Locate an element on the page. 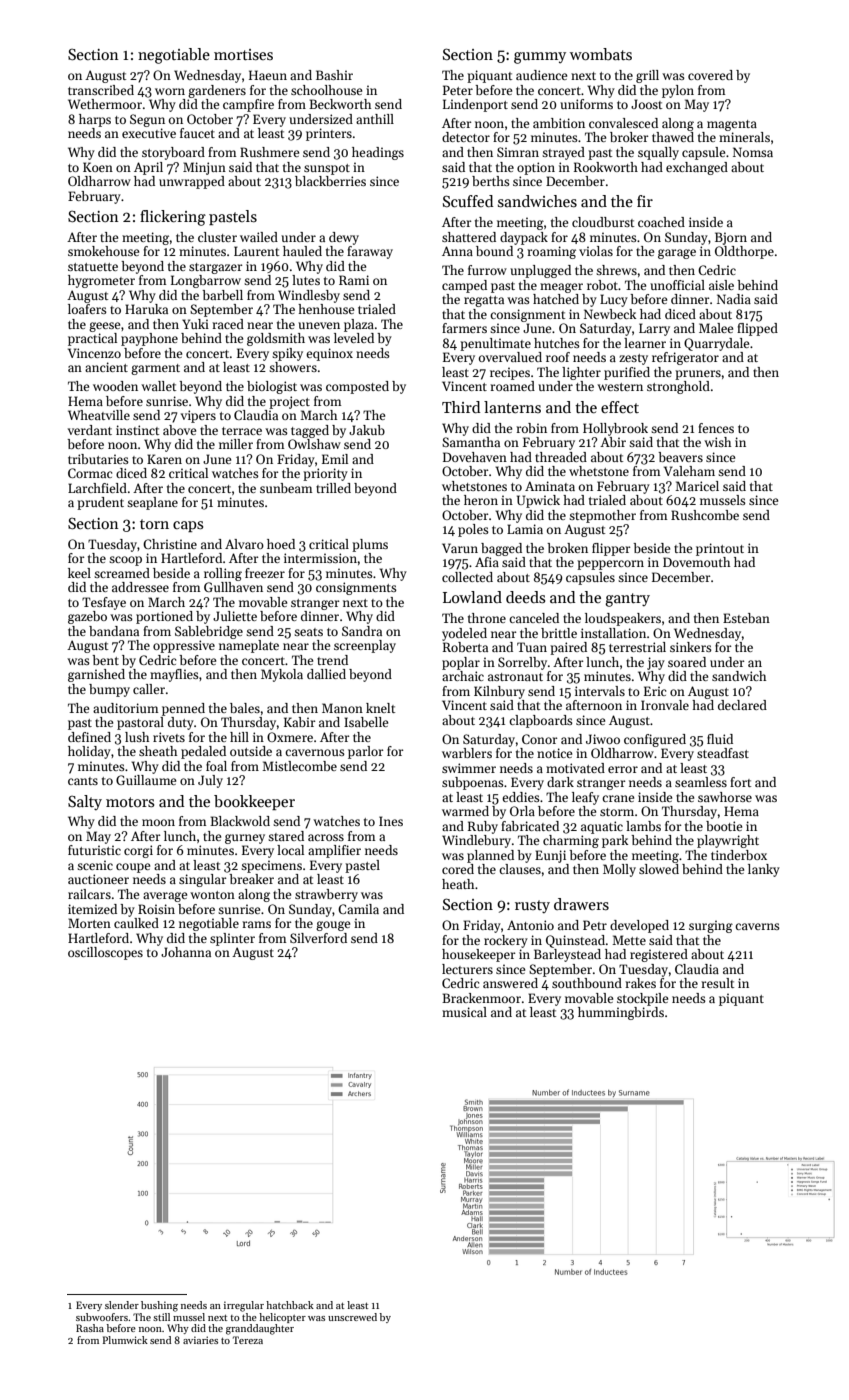 Image resolution: width=849 pixels, height=1400 pixels. irregular is located at coordinates (244, 1306).
